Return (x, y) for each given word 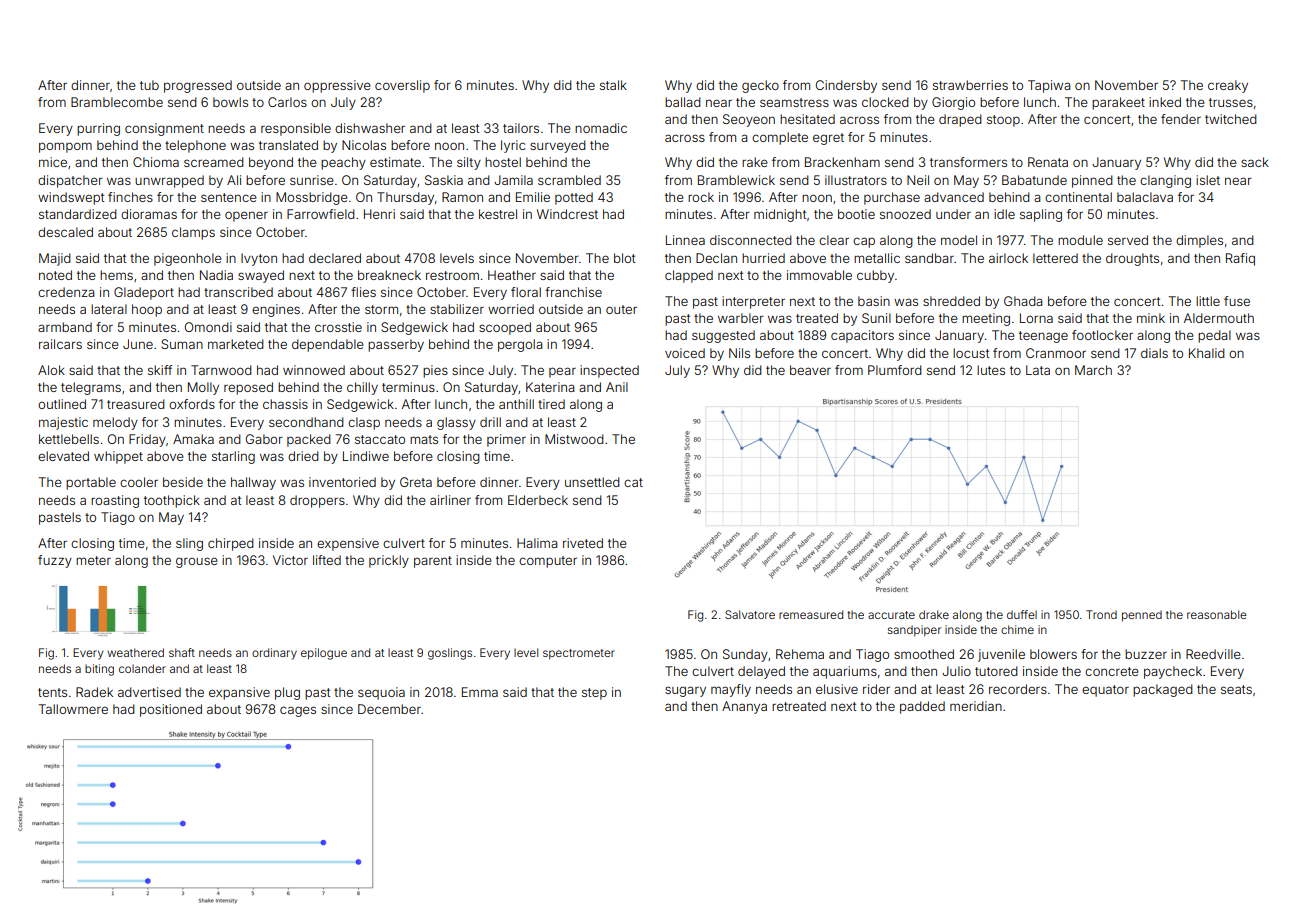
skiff (160, 370)
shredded (951, 301)
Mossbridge (312, 198)
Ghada (1023, 301)
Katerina (550, 387)
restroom (452, 275)
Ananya (744, 707)
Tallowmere (73, 709)
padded (922, 707)
